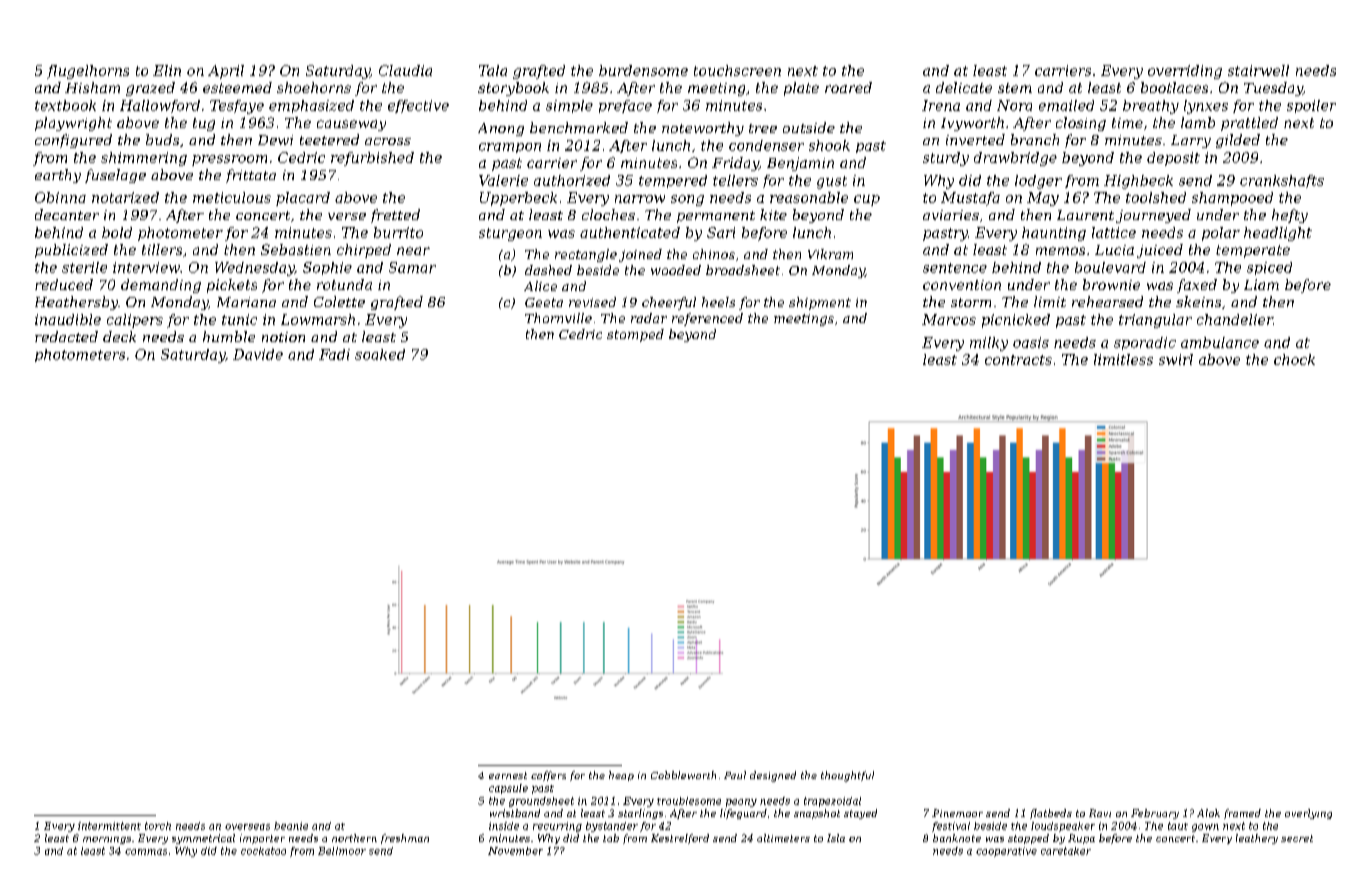 The image size is (1372, 887). Describe the element at coordinates (703, 129) in the page. I see `noteworthy` at that location.
